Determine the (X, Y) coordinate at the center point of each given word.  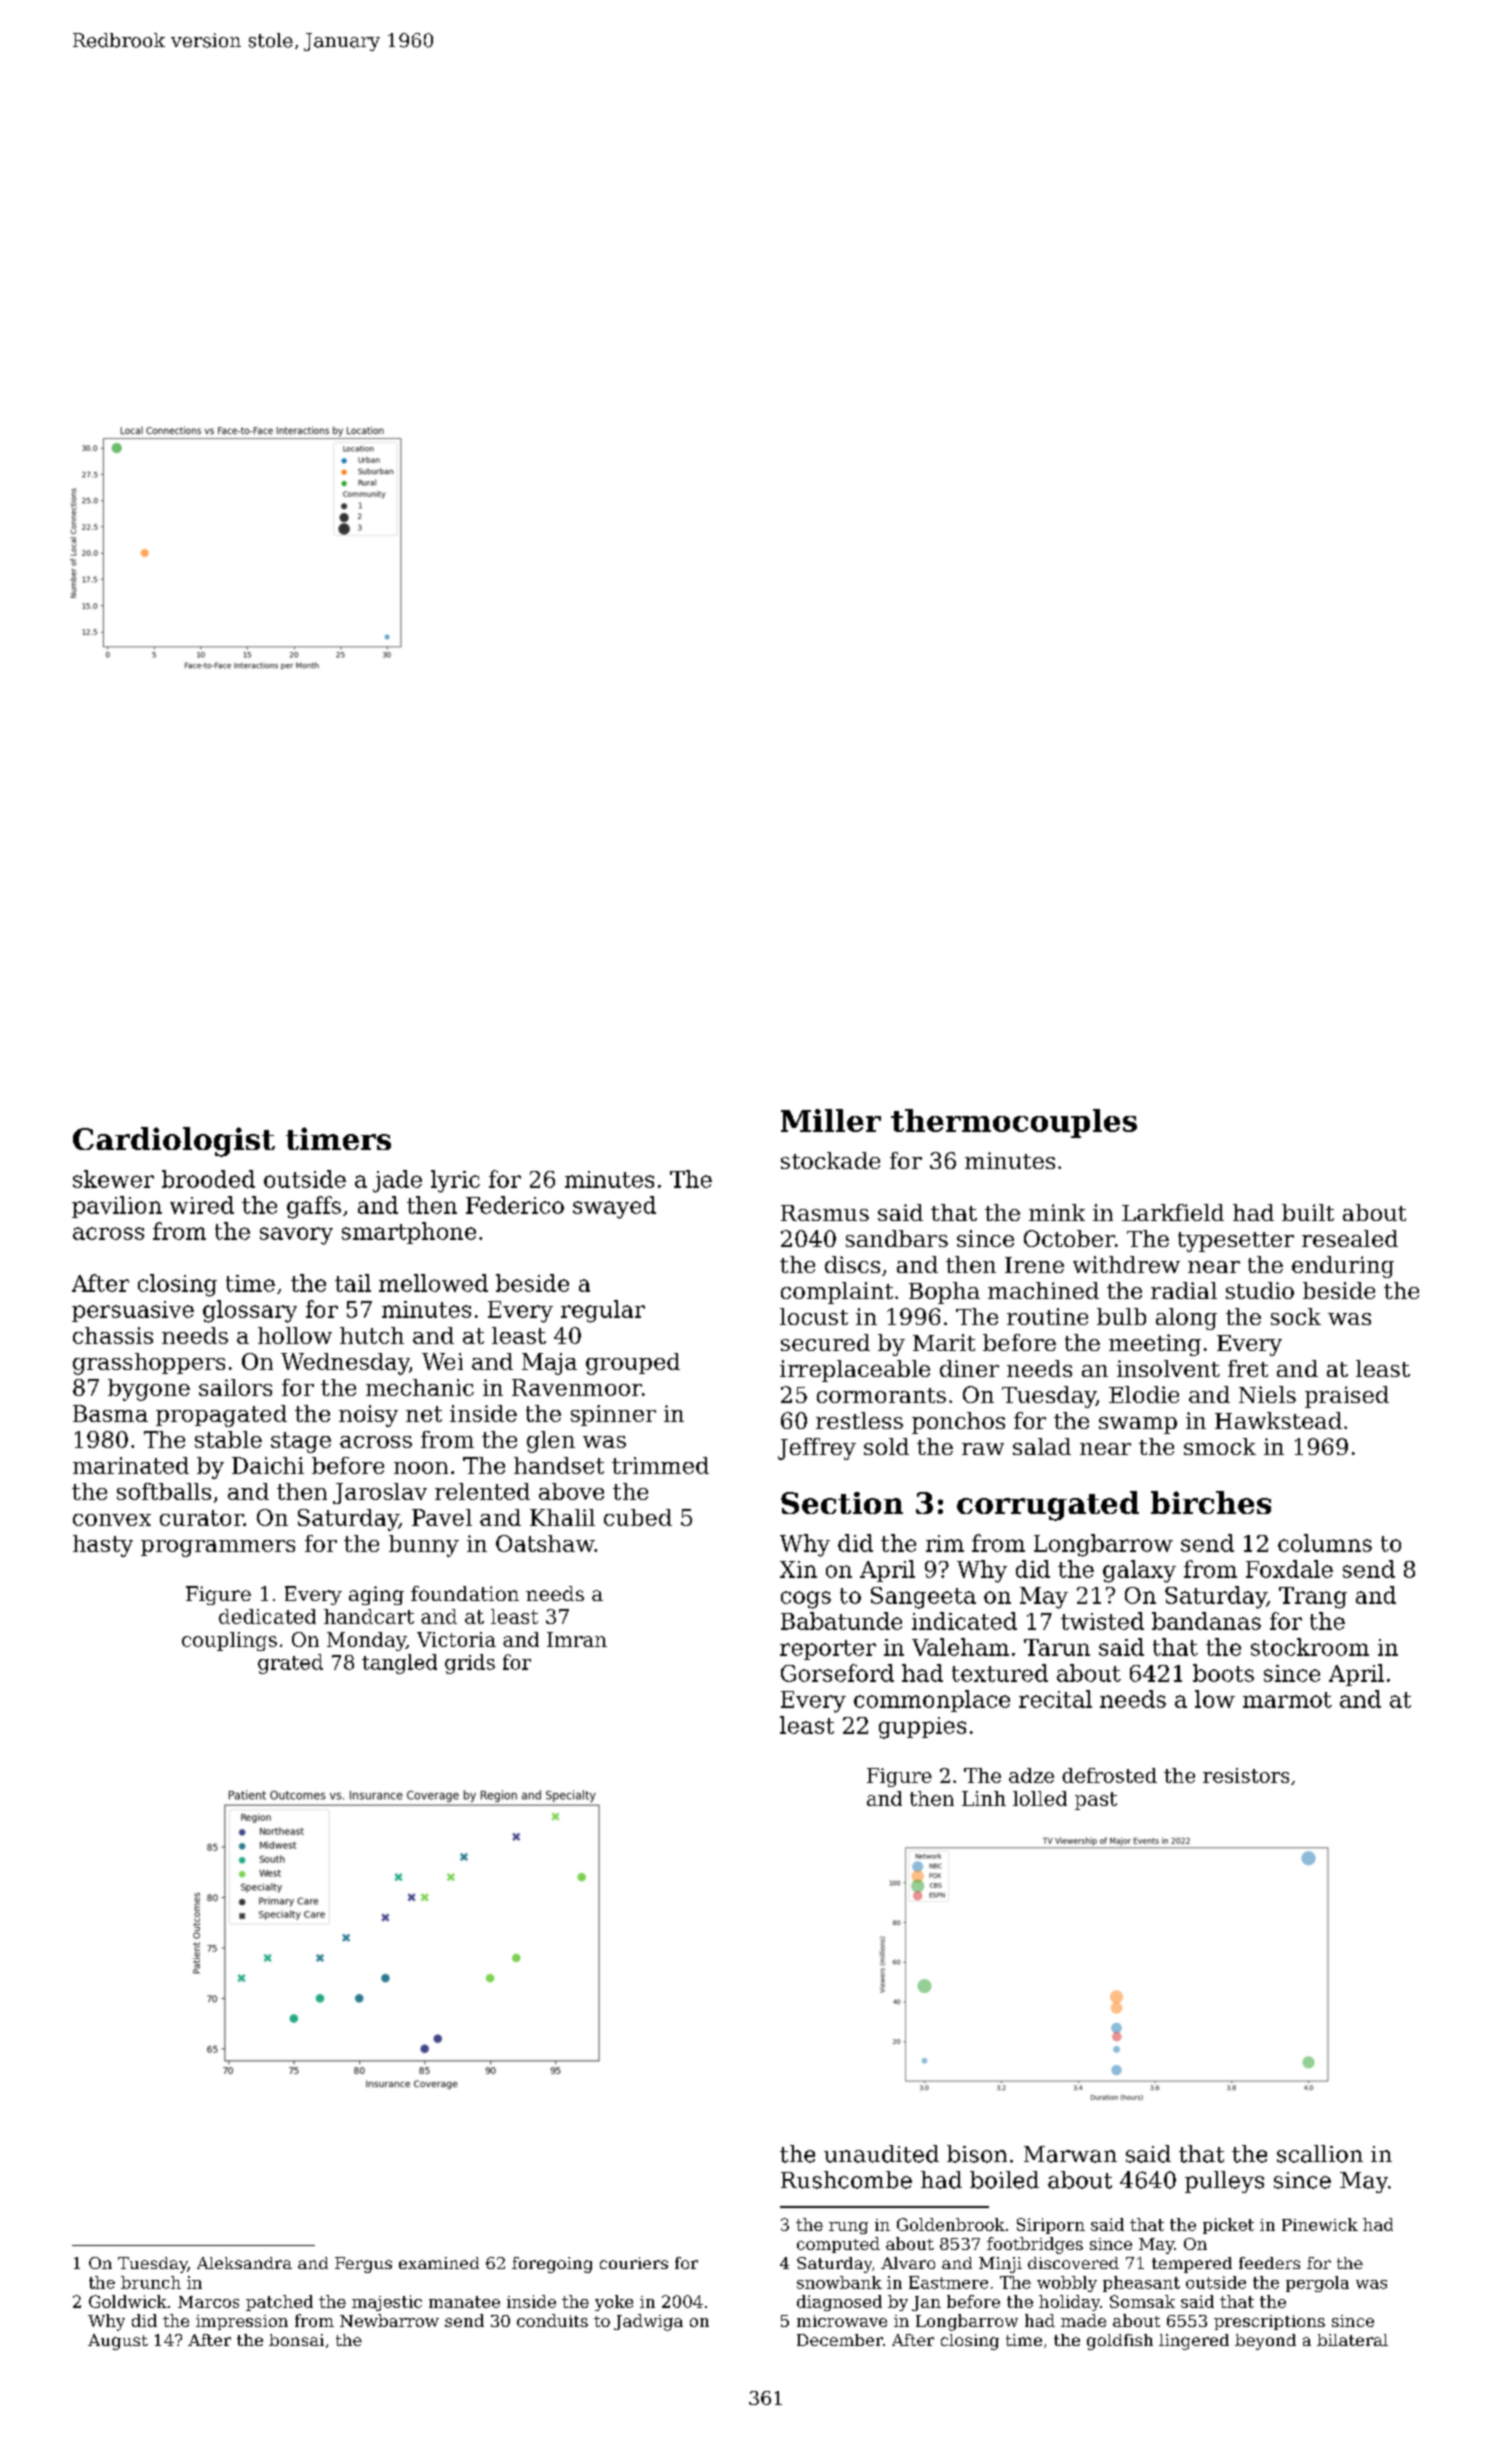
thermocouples (1014, 1123)
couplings (229, 1641)
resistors (1246, 1775)
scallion (1320, 2154)
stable (228, 1439)
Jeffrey (817, 1449)
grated (290, 1664)
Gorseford (837, 1673)
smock (1220, 1446)
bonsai (296, 2340)
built (1308, 1212)
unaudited (881, 2154)
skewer (113, 1179)
